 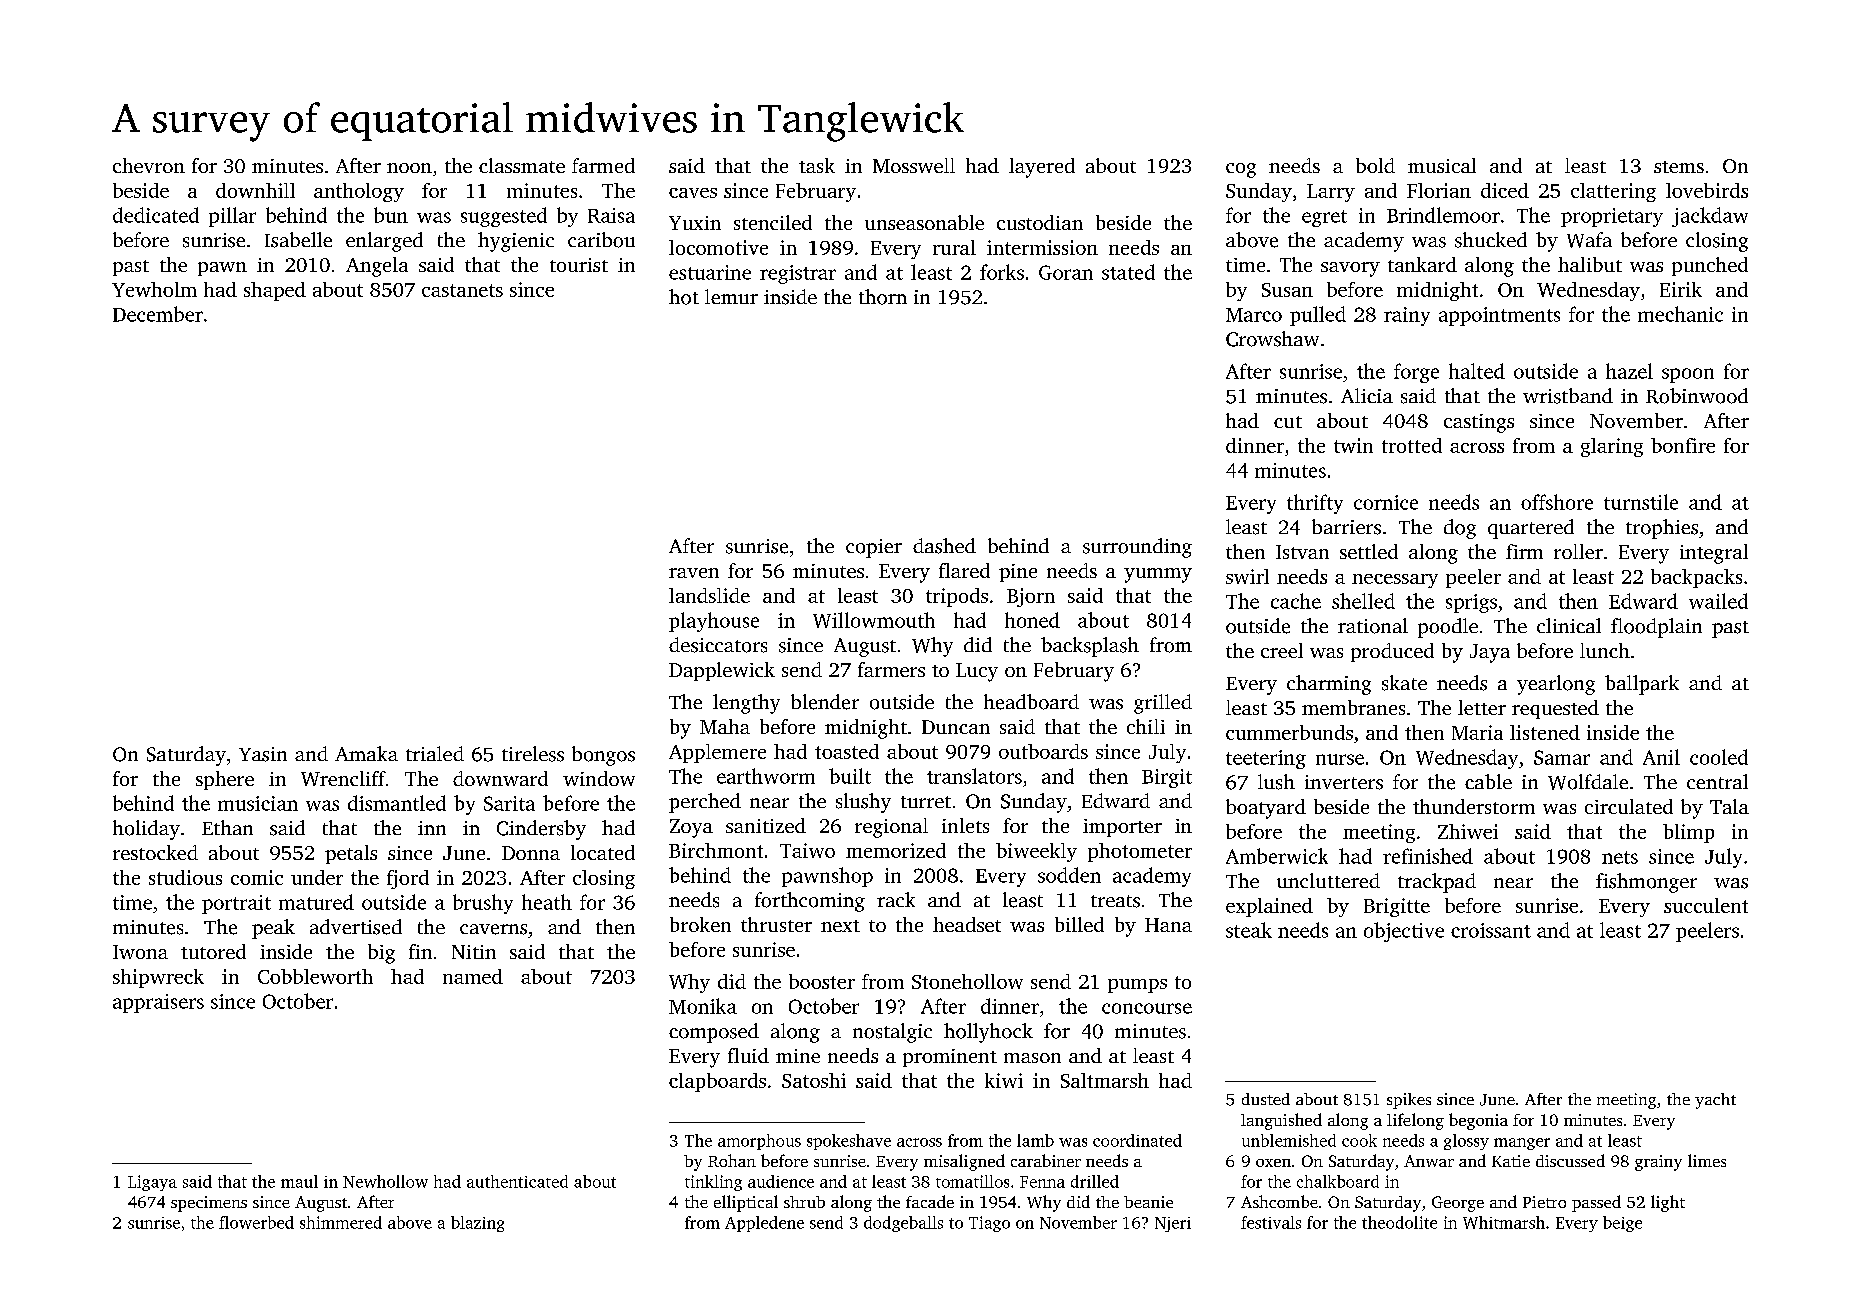 What do you see at coordinates (1642, 685) in the image?
I see `ballpark` at bounding box center [1642, 685].
